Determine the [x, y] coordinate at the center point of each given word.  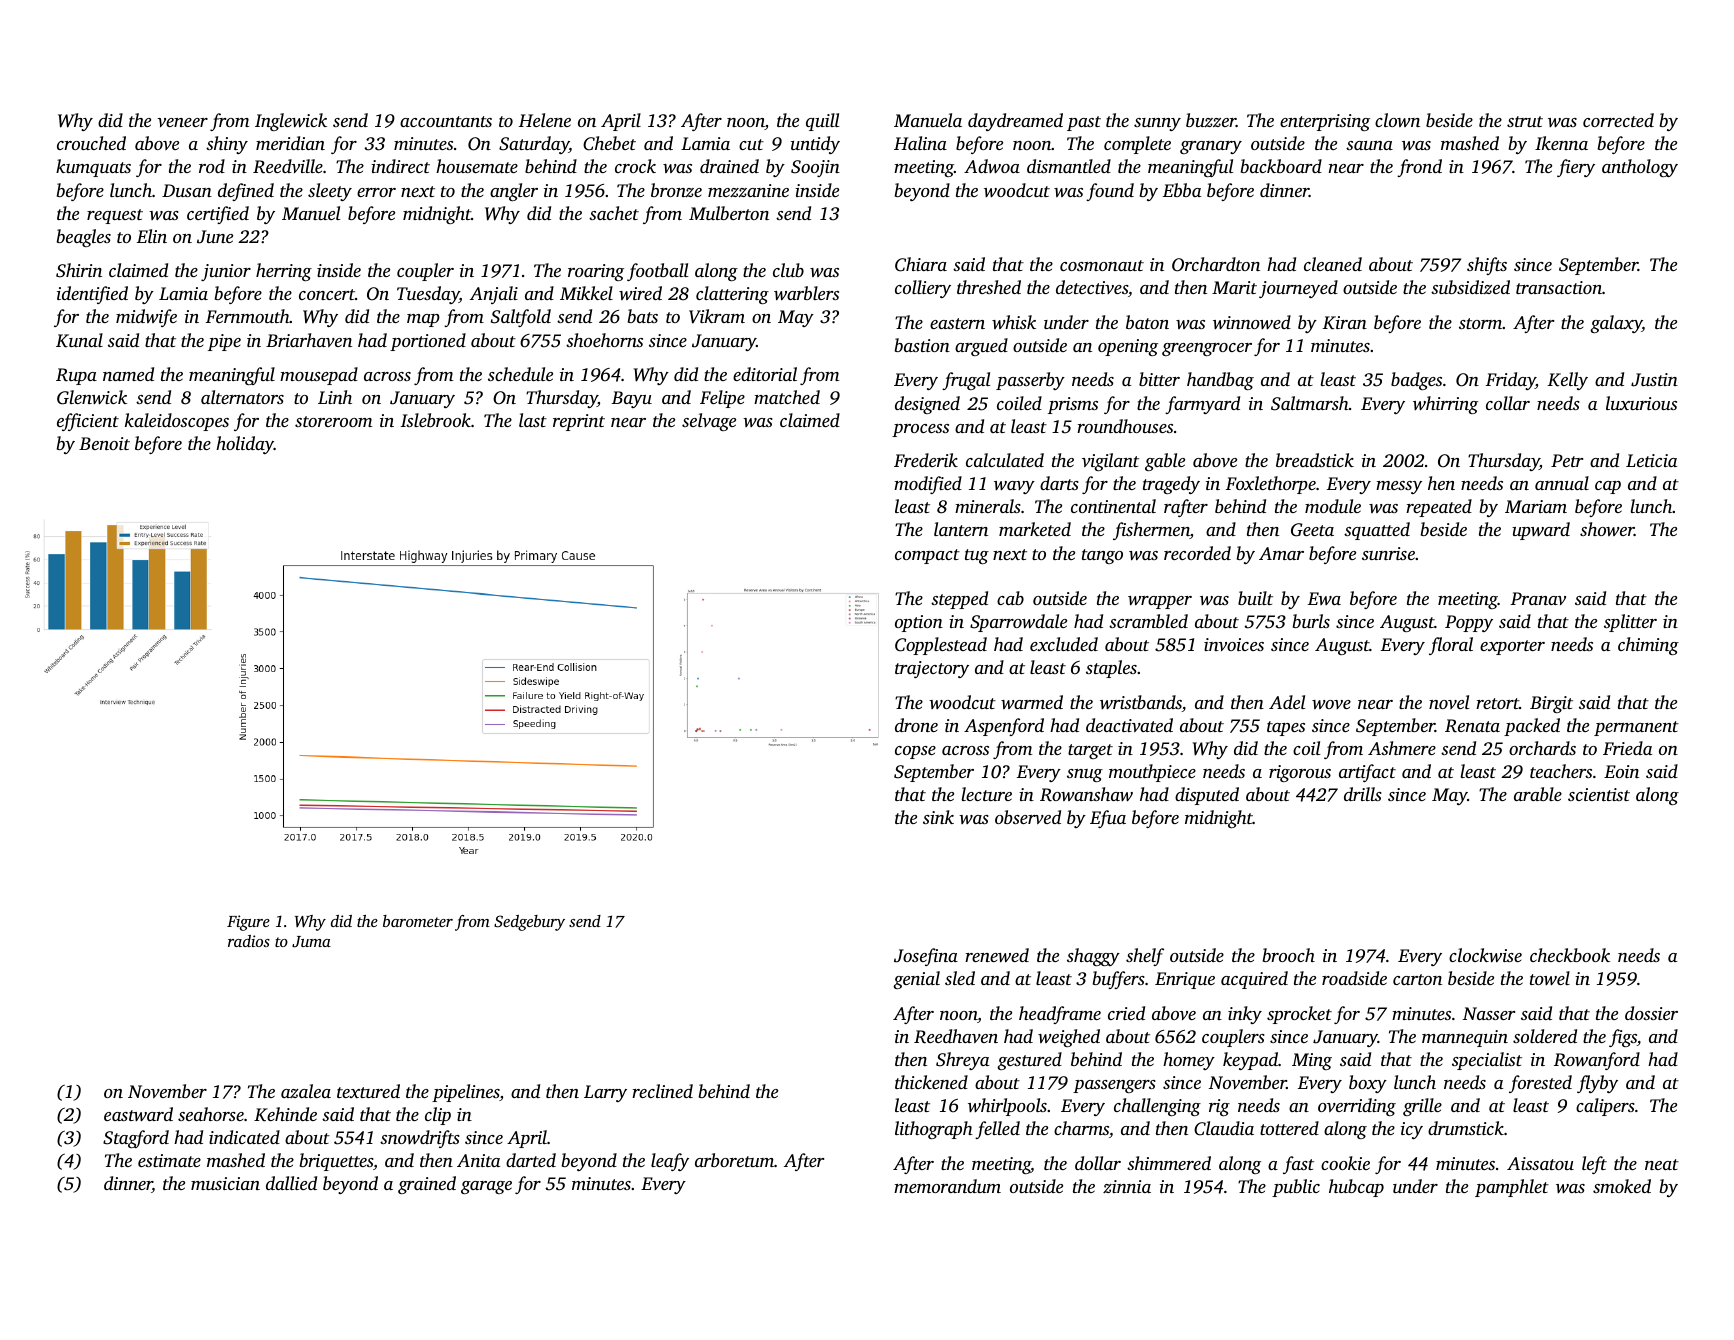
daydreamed [1015, 122]
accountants [446, 121]
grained [427, 1185]
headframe [1060, 1015]
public [1296, 1188]
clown [1397, 120]
